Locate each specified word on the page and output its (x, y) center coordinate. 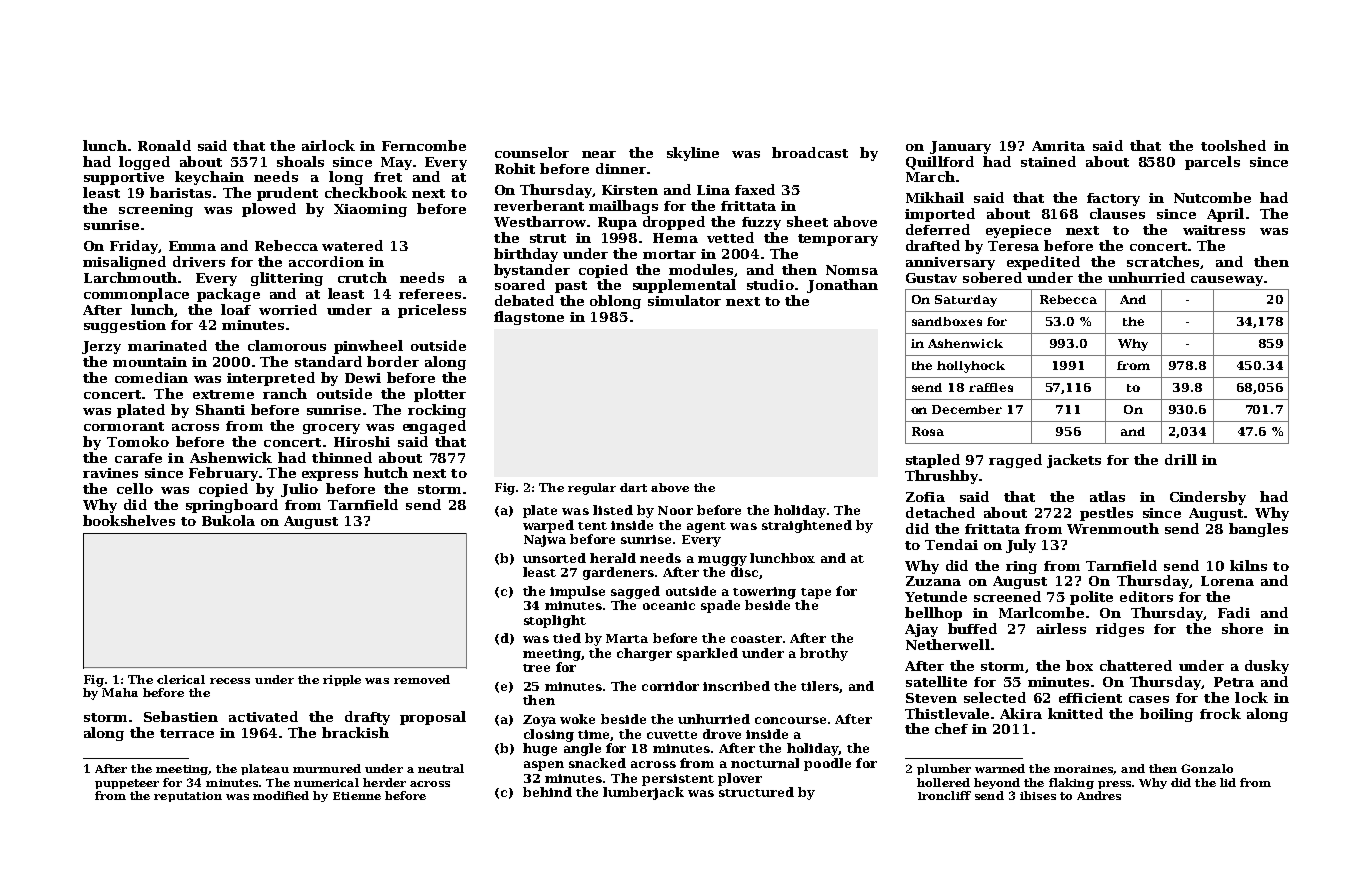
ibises (1038, 795)
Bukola (228, 520)
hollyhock (971, 367)
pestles (1106, 514)
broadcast (810, 152)
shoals (300, 161)
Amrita (1058, 146)
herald (613, 558)
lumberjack (643, 793)
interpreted (271, 379)
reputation (188, 797)
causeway (1227, 281)
